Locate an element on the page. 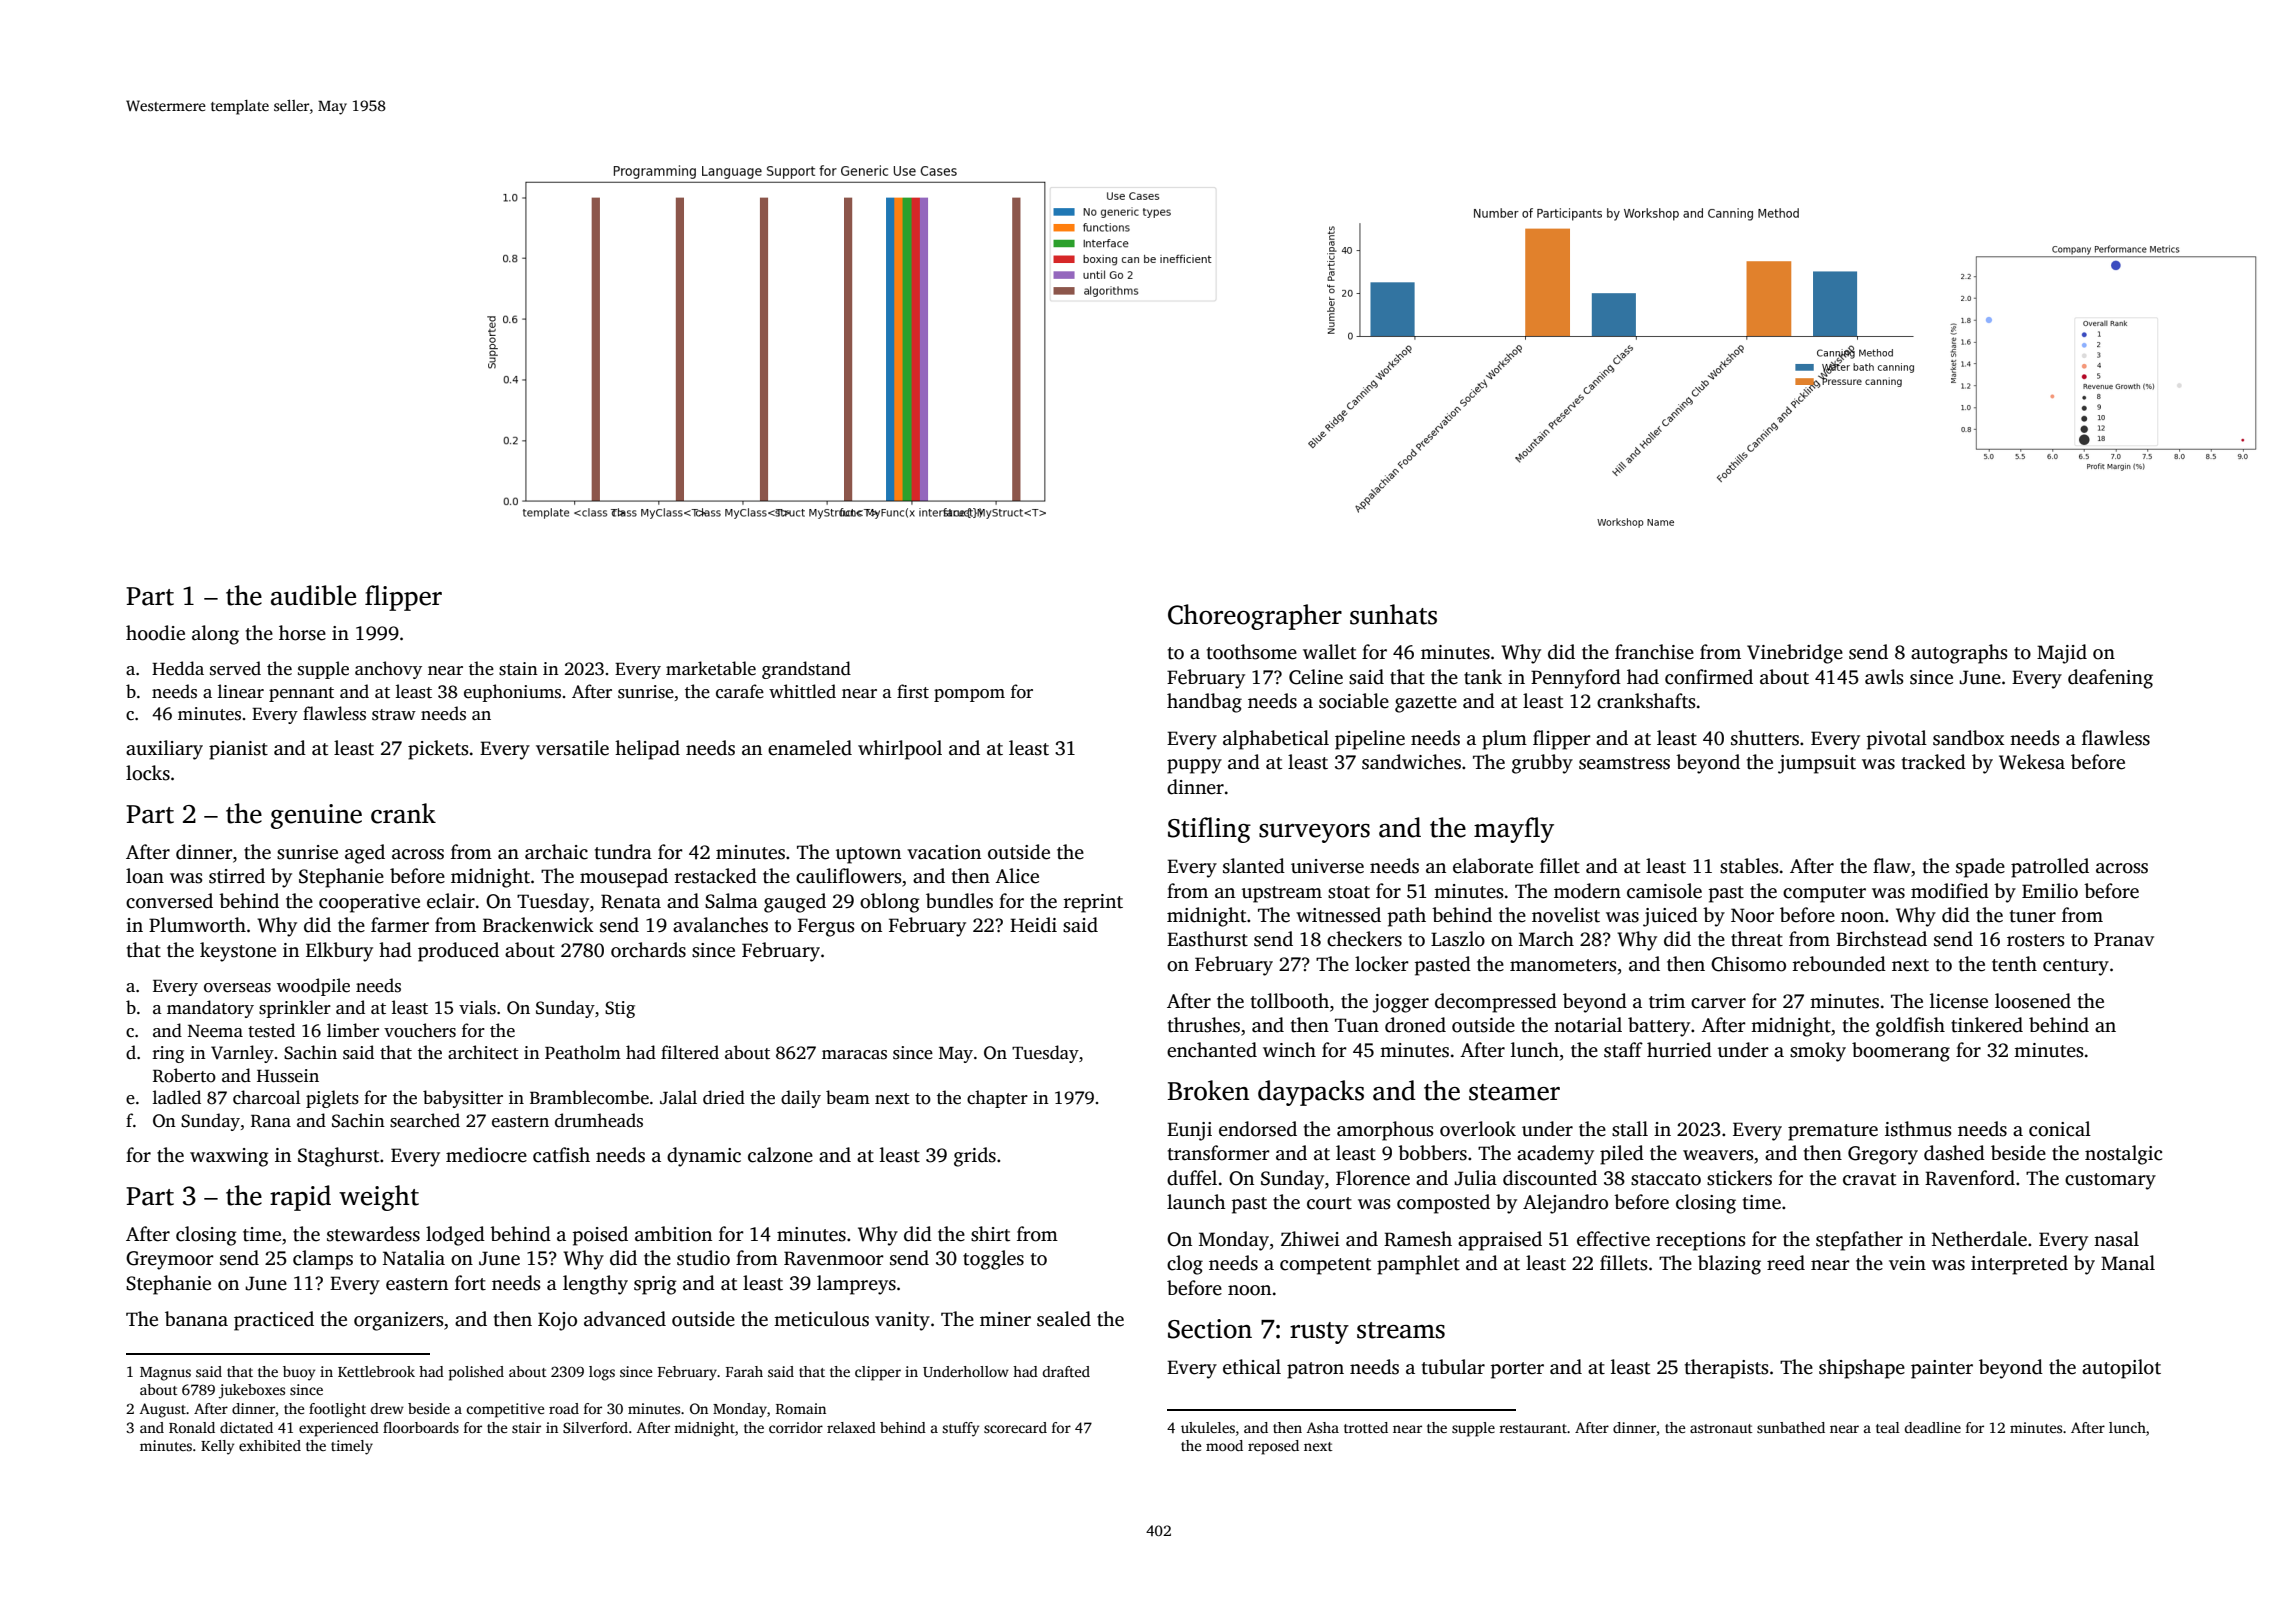 This image has width=2292, height=1620. stain is located at coordinates (518, 669).
